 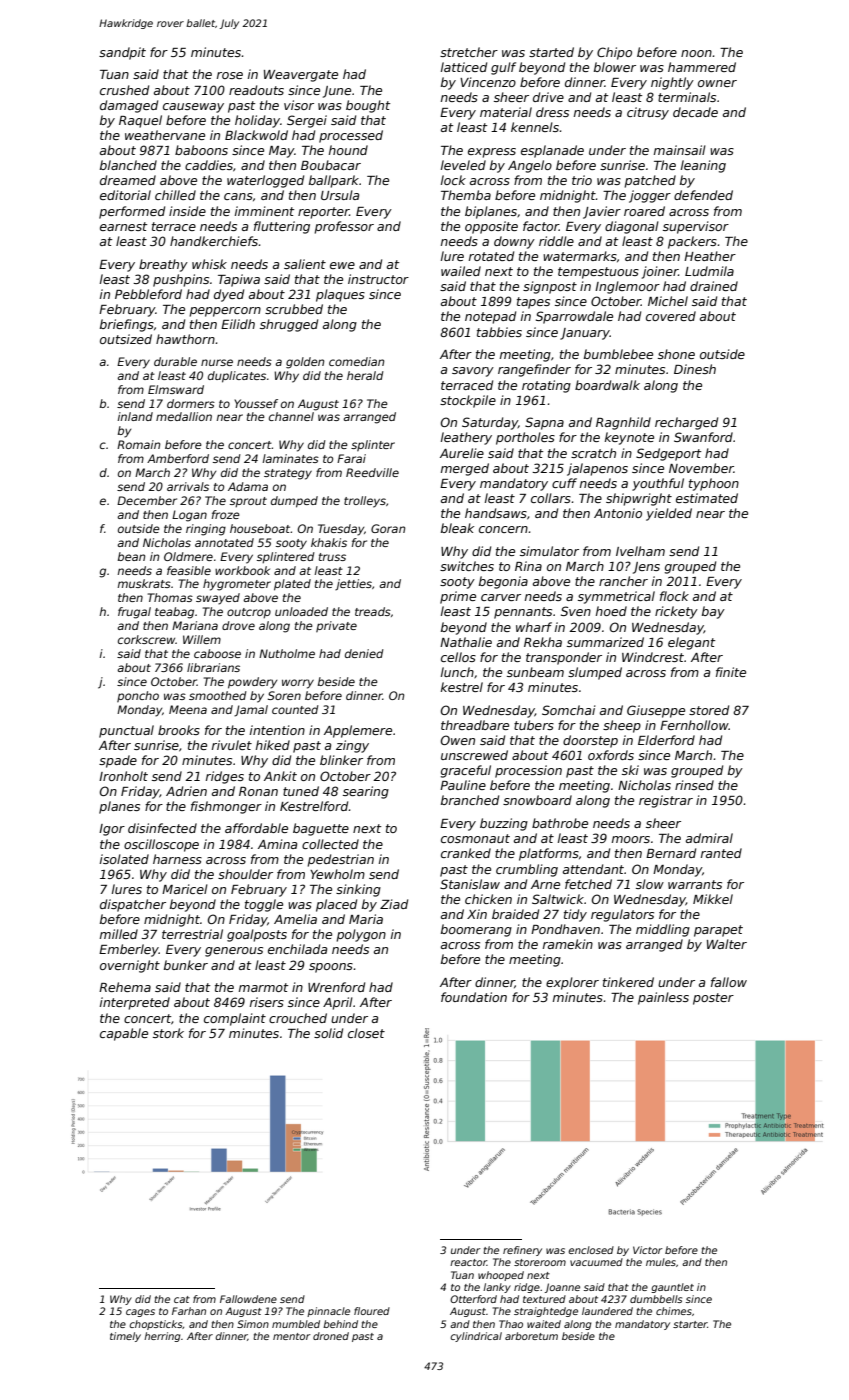 I want to click on interpreted, so click(x=135, y=1003).
